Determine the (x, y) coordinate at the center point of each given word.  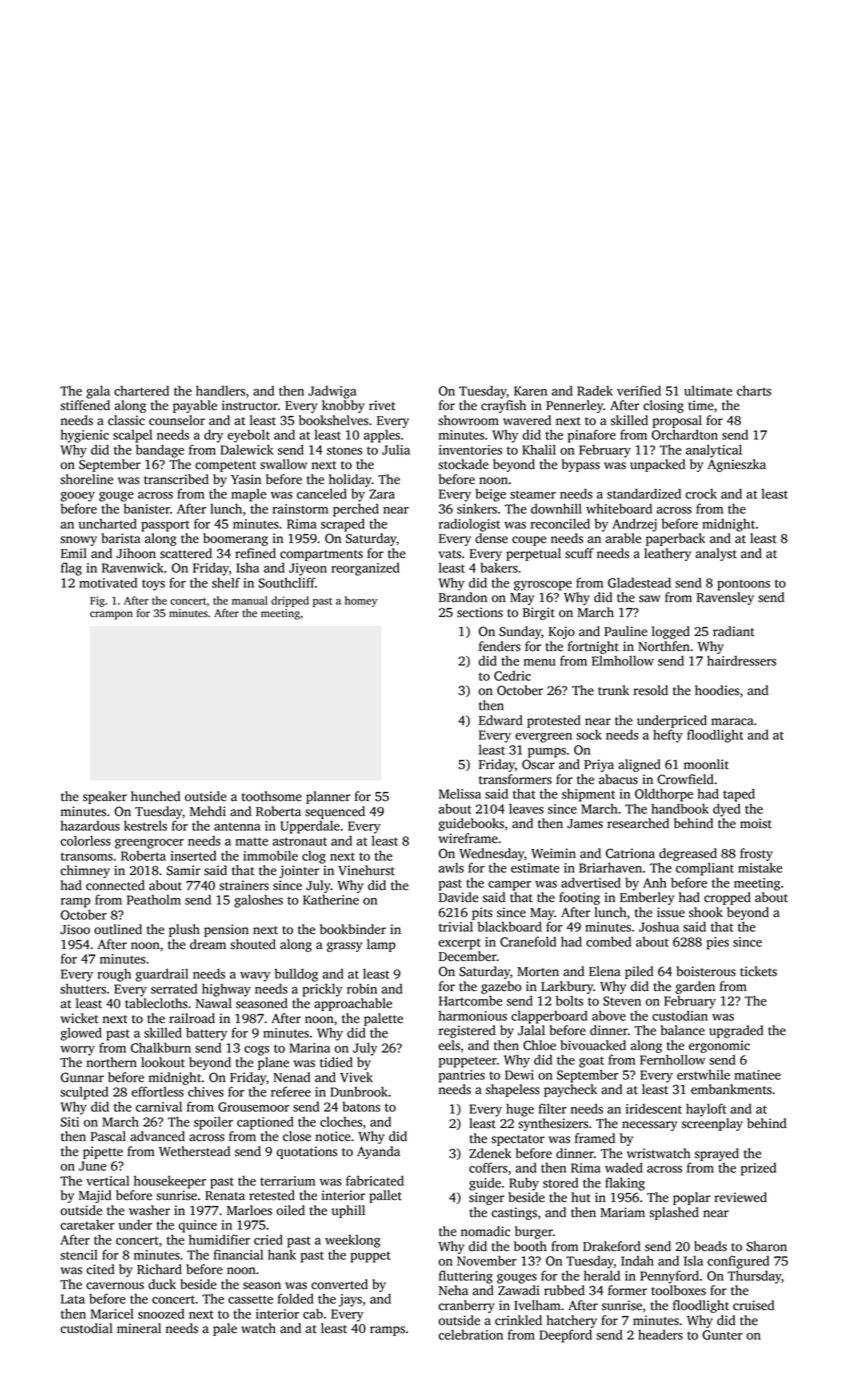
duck (162, 1284)
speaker (105, 797)
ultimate (708, 390)
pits (482, 913)
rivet (382, 405)
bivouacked (593, 1045)
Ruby (524, 1184)
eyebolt (248, 436)
